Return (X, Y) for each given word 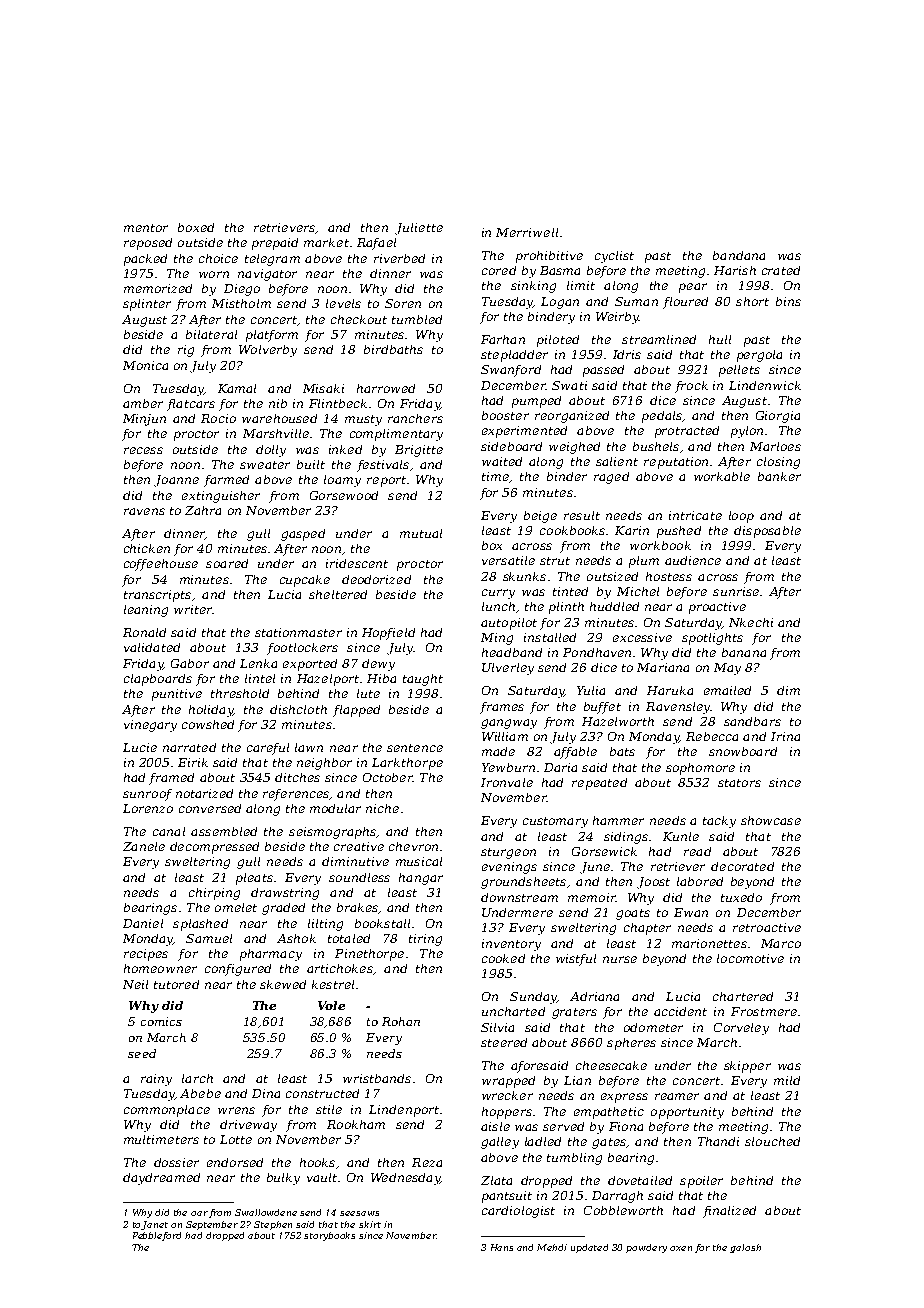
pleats (254, 879)
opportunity (687, 1113)
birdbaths (393, 349)
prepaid (275, 244)
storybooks (329, 1236)
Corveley (741, 1029)
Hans (502, 1247)
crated (781, 270)
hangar (421, 879)
